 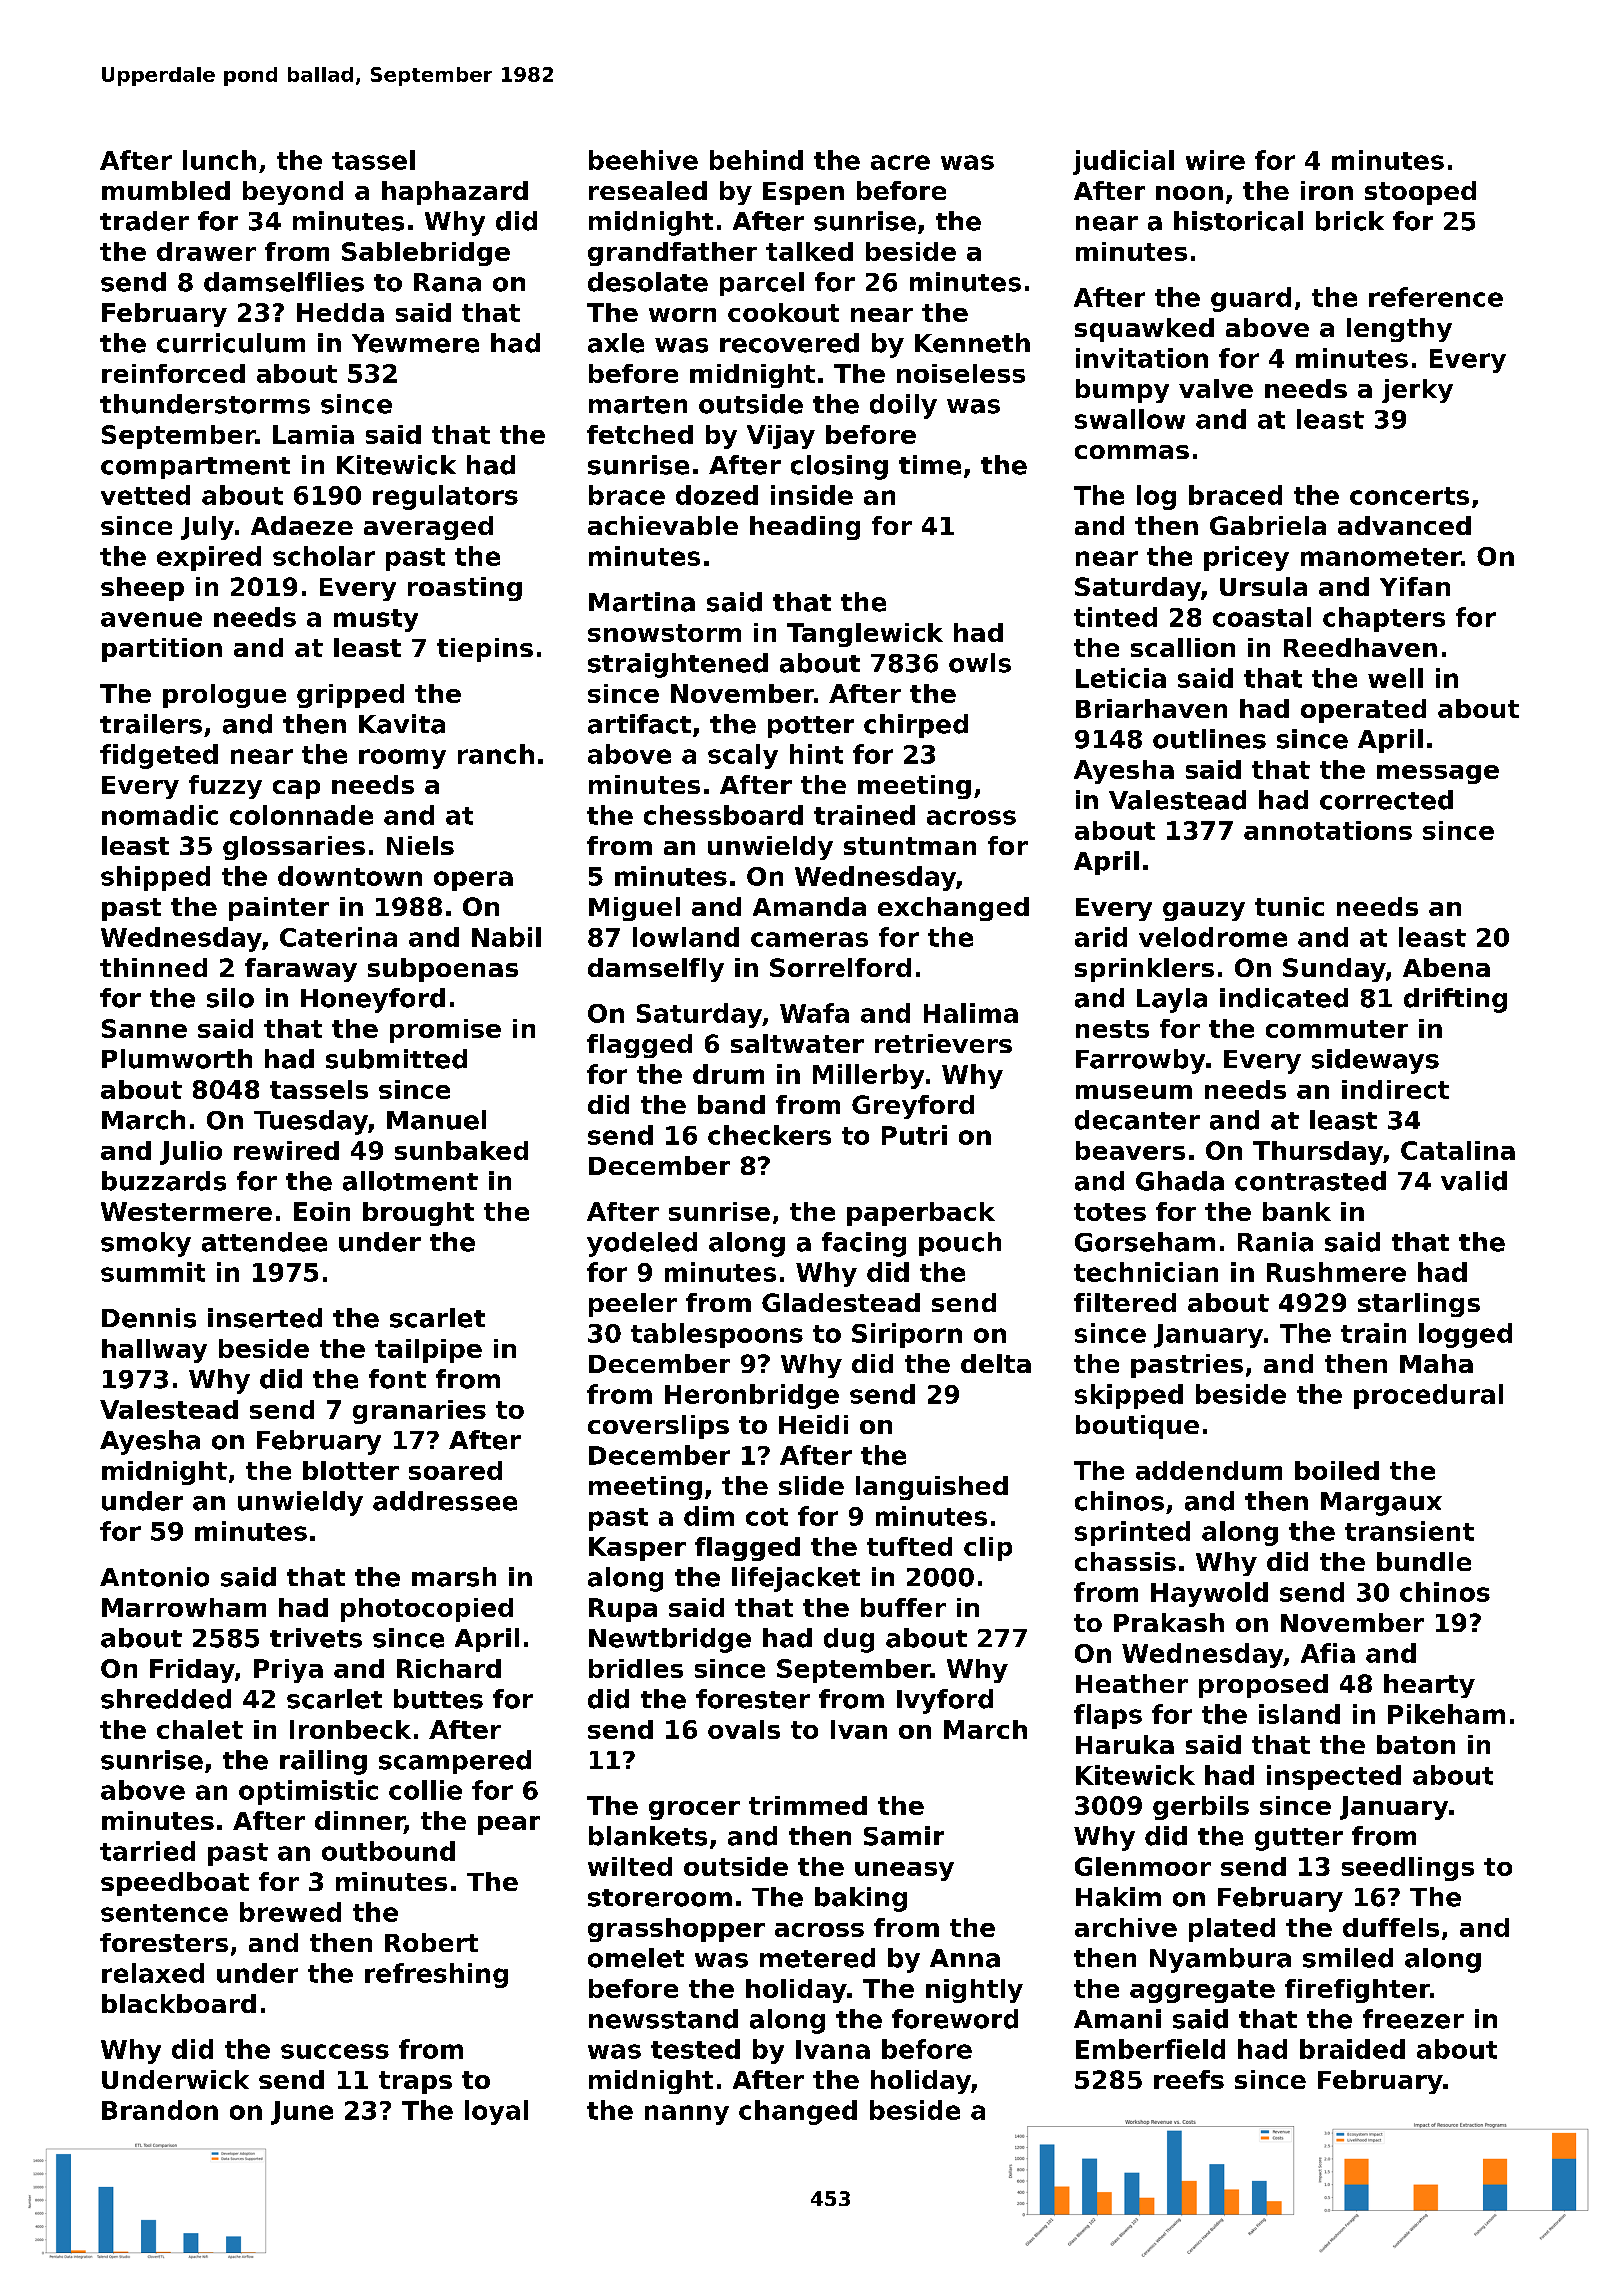 I want to click on Sanne, so click(x=144, y=1028).
